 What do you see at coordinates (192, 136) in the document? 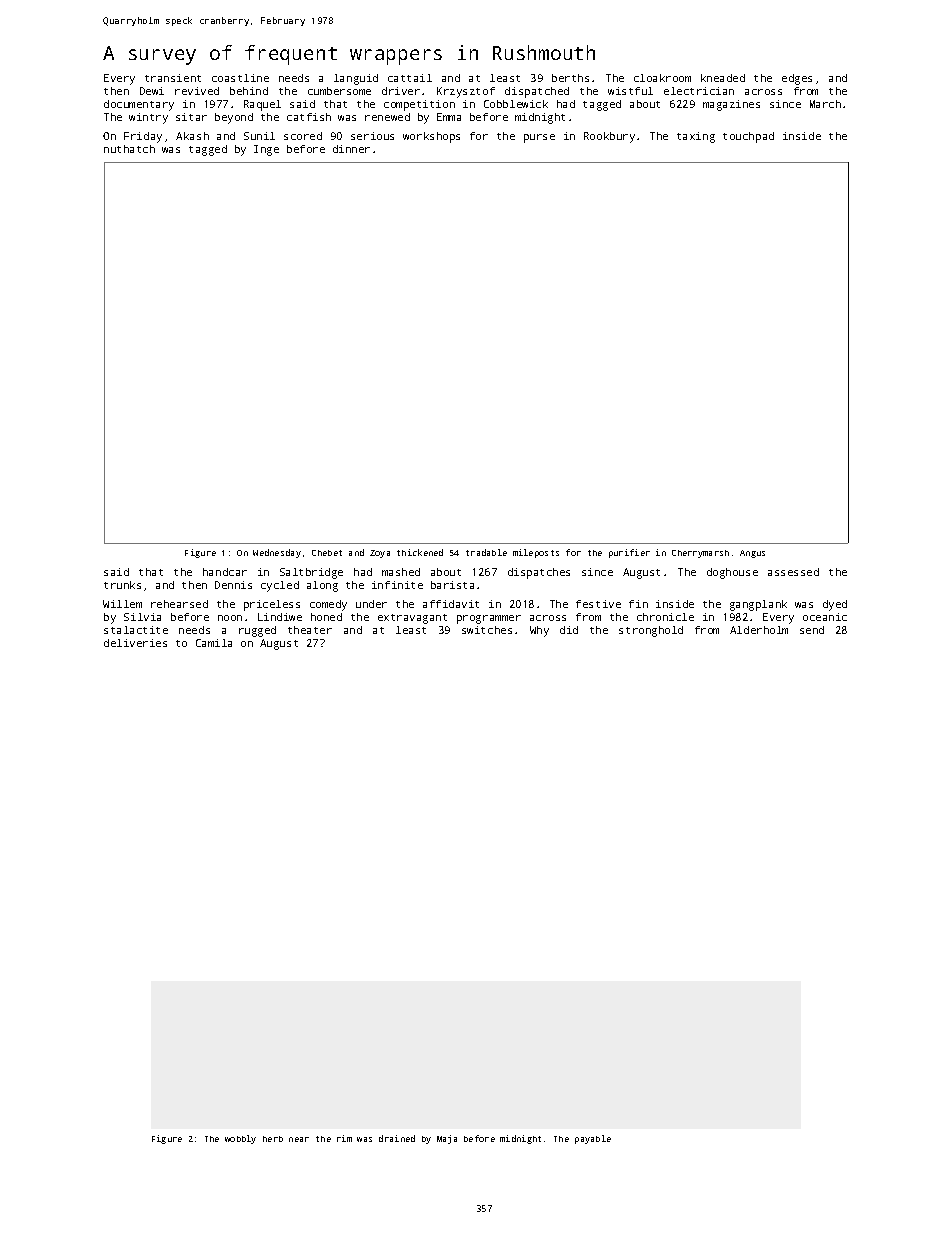
I see `Akash` at bounding box center [192, 136].
